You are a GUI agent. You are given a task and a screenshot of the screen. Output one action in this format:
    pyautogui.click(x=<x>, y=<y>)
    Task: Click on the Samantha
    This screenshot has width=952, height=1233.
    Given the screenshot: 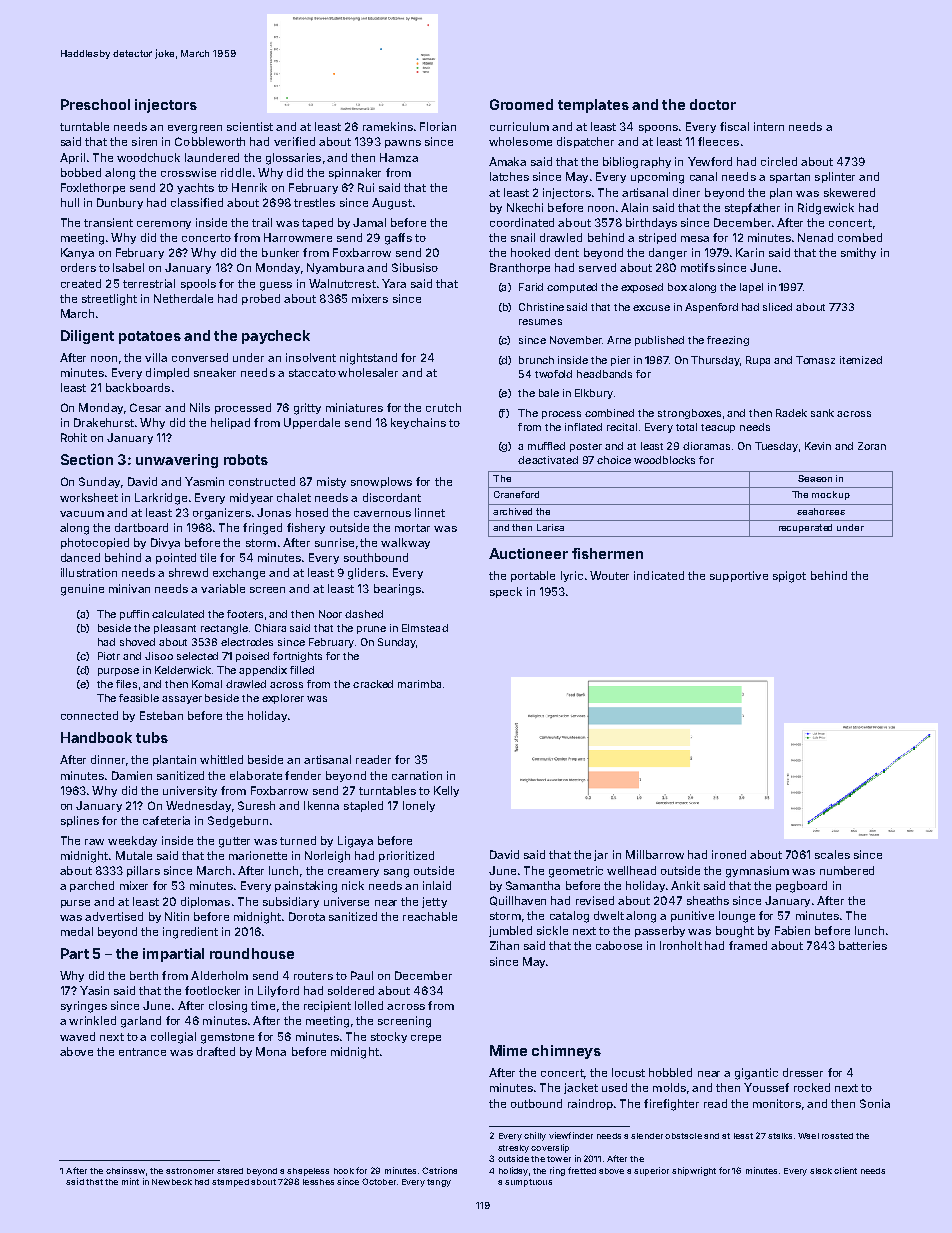 What is the action you would take?
    pyautogui.click(x=533, y=885)
